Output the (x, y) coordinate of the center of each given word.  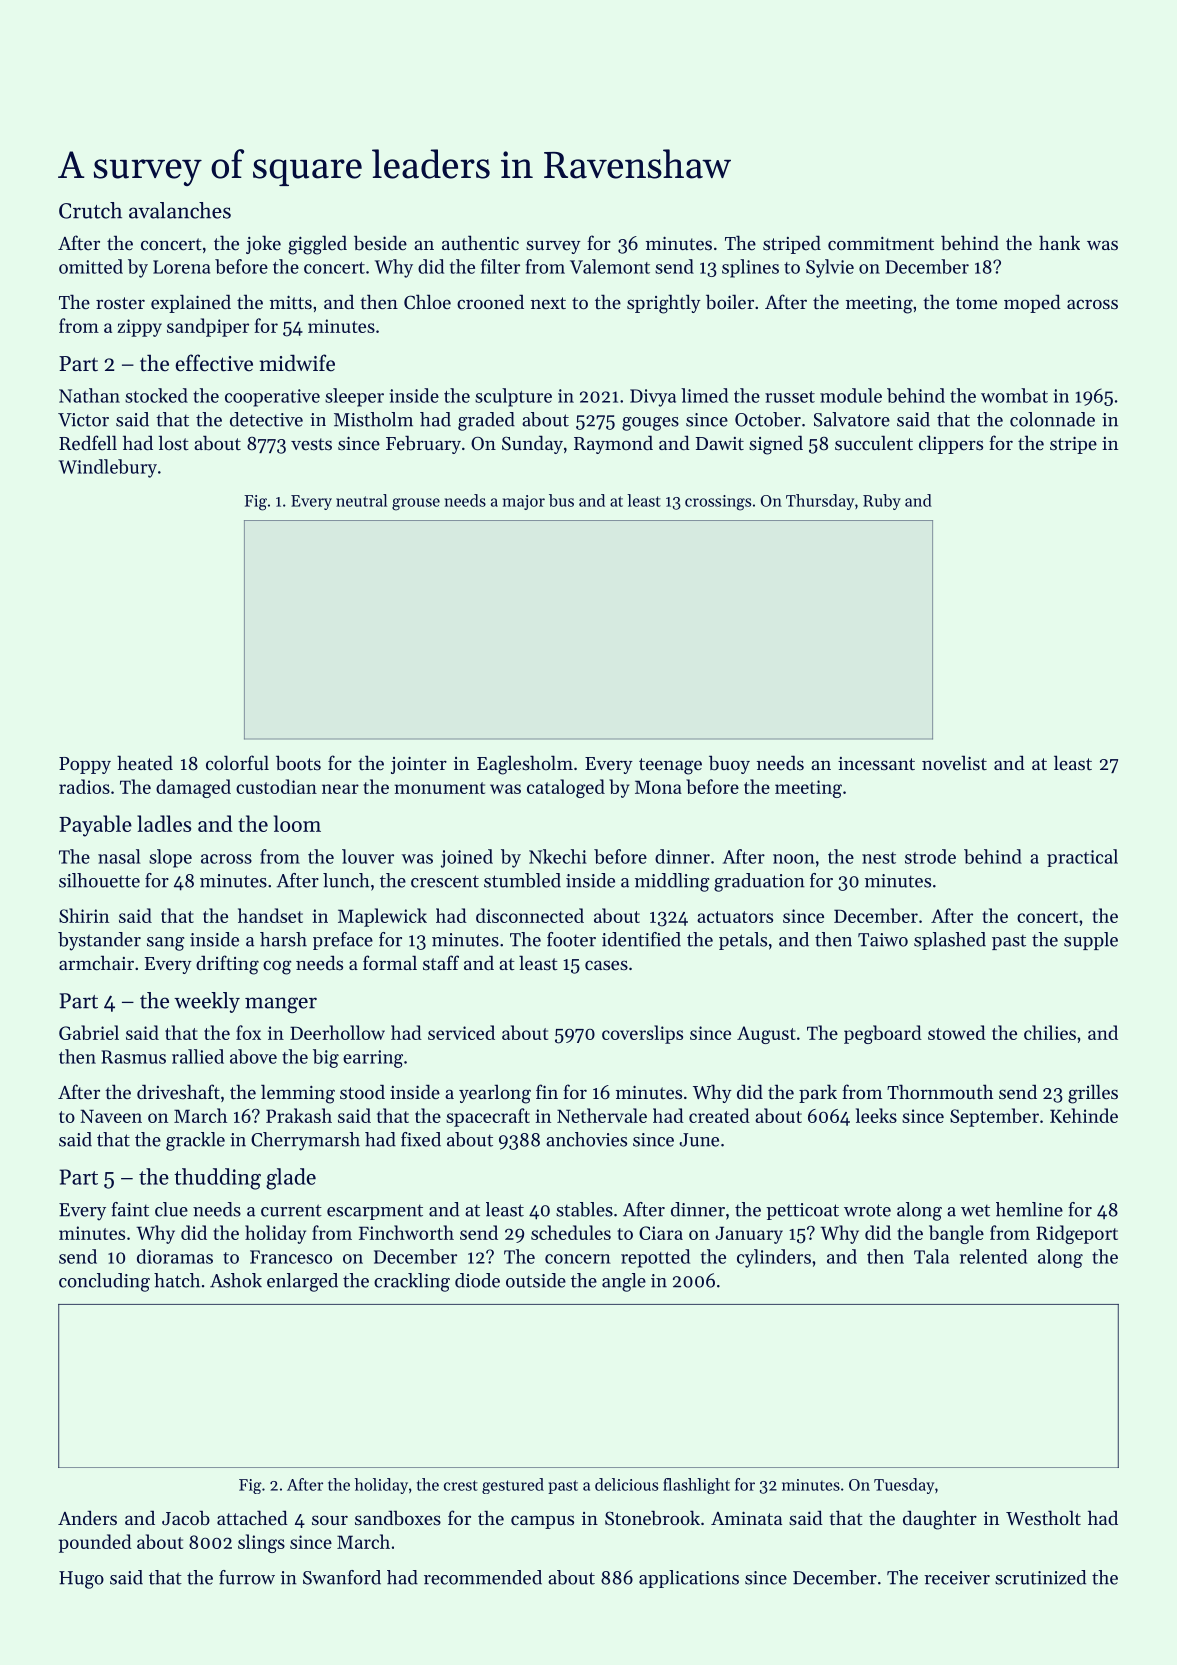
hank (1059, 242)
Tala (931, 1256)
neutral (361, 500)
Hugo (81, 1580)
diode (477, 1280)
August (766, 1035)
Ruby (882, 502)
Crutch (90, 210)
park (818, 1093)
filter (500, 266)
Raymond (613, 444)
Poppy (85, 765)
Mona (658, 787)
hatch (177, 1280)
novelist (954, 762)
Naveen (111, 1116)
